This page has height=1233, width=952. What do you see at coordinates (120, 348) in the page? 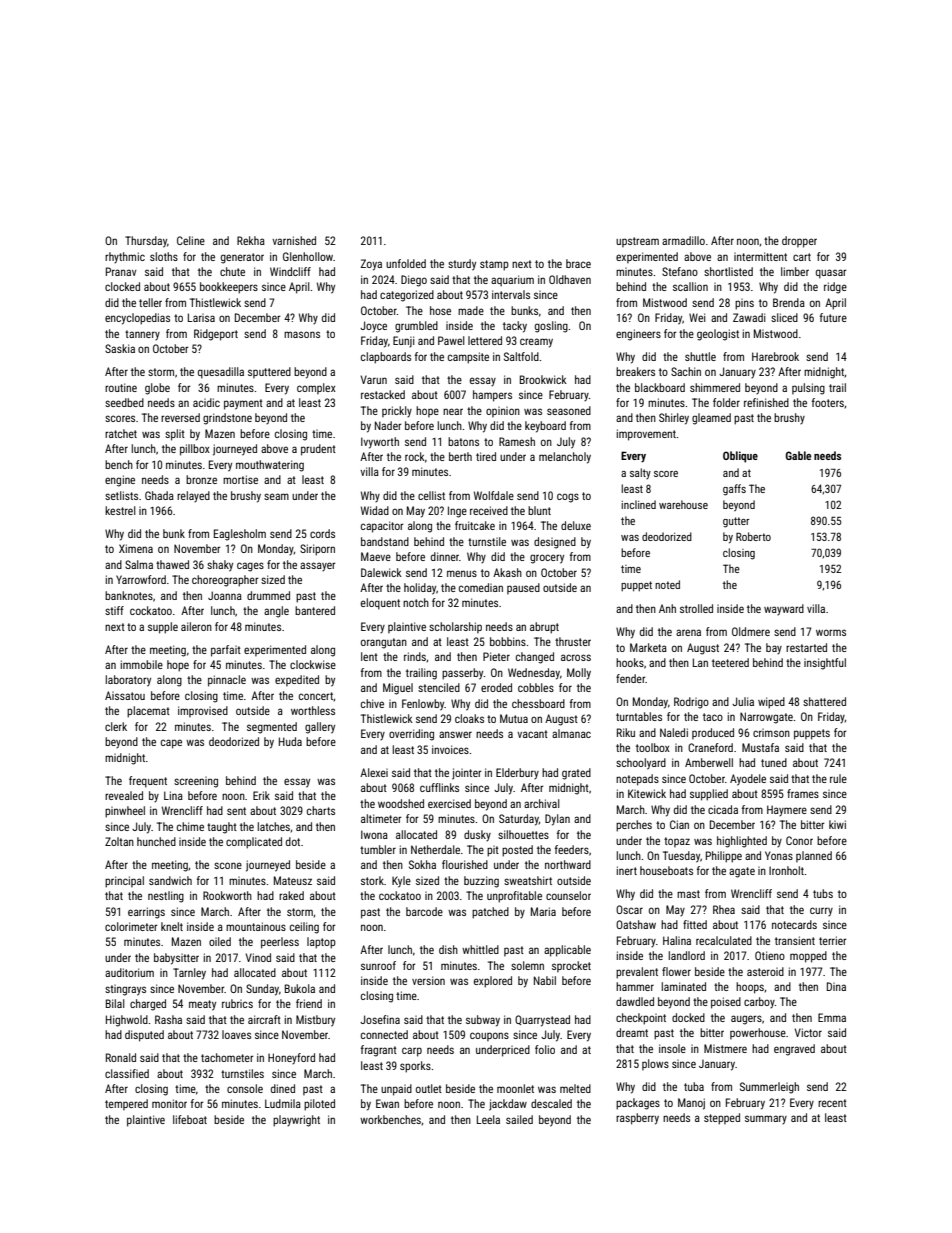
I see `Saskia` at bounding box center [120, 348].
